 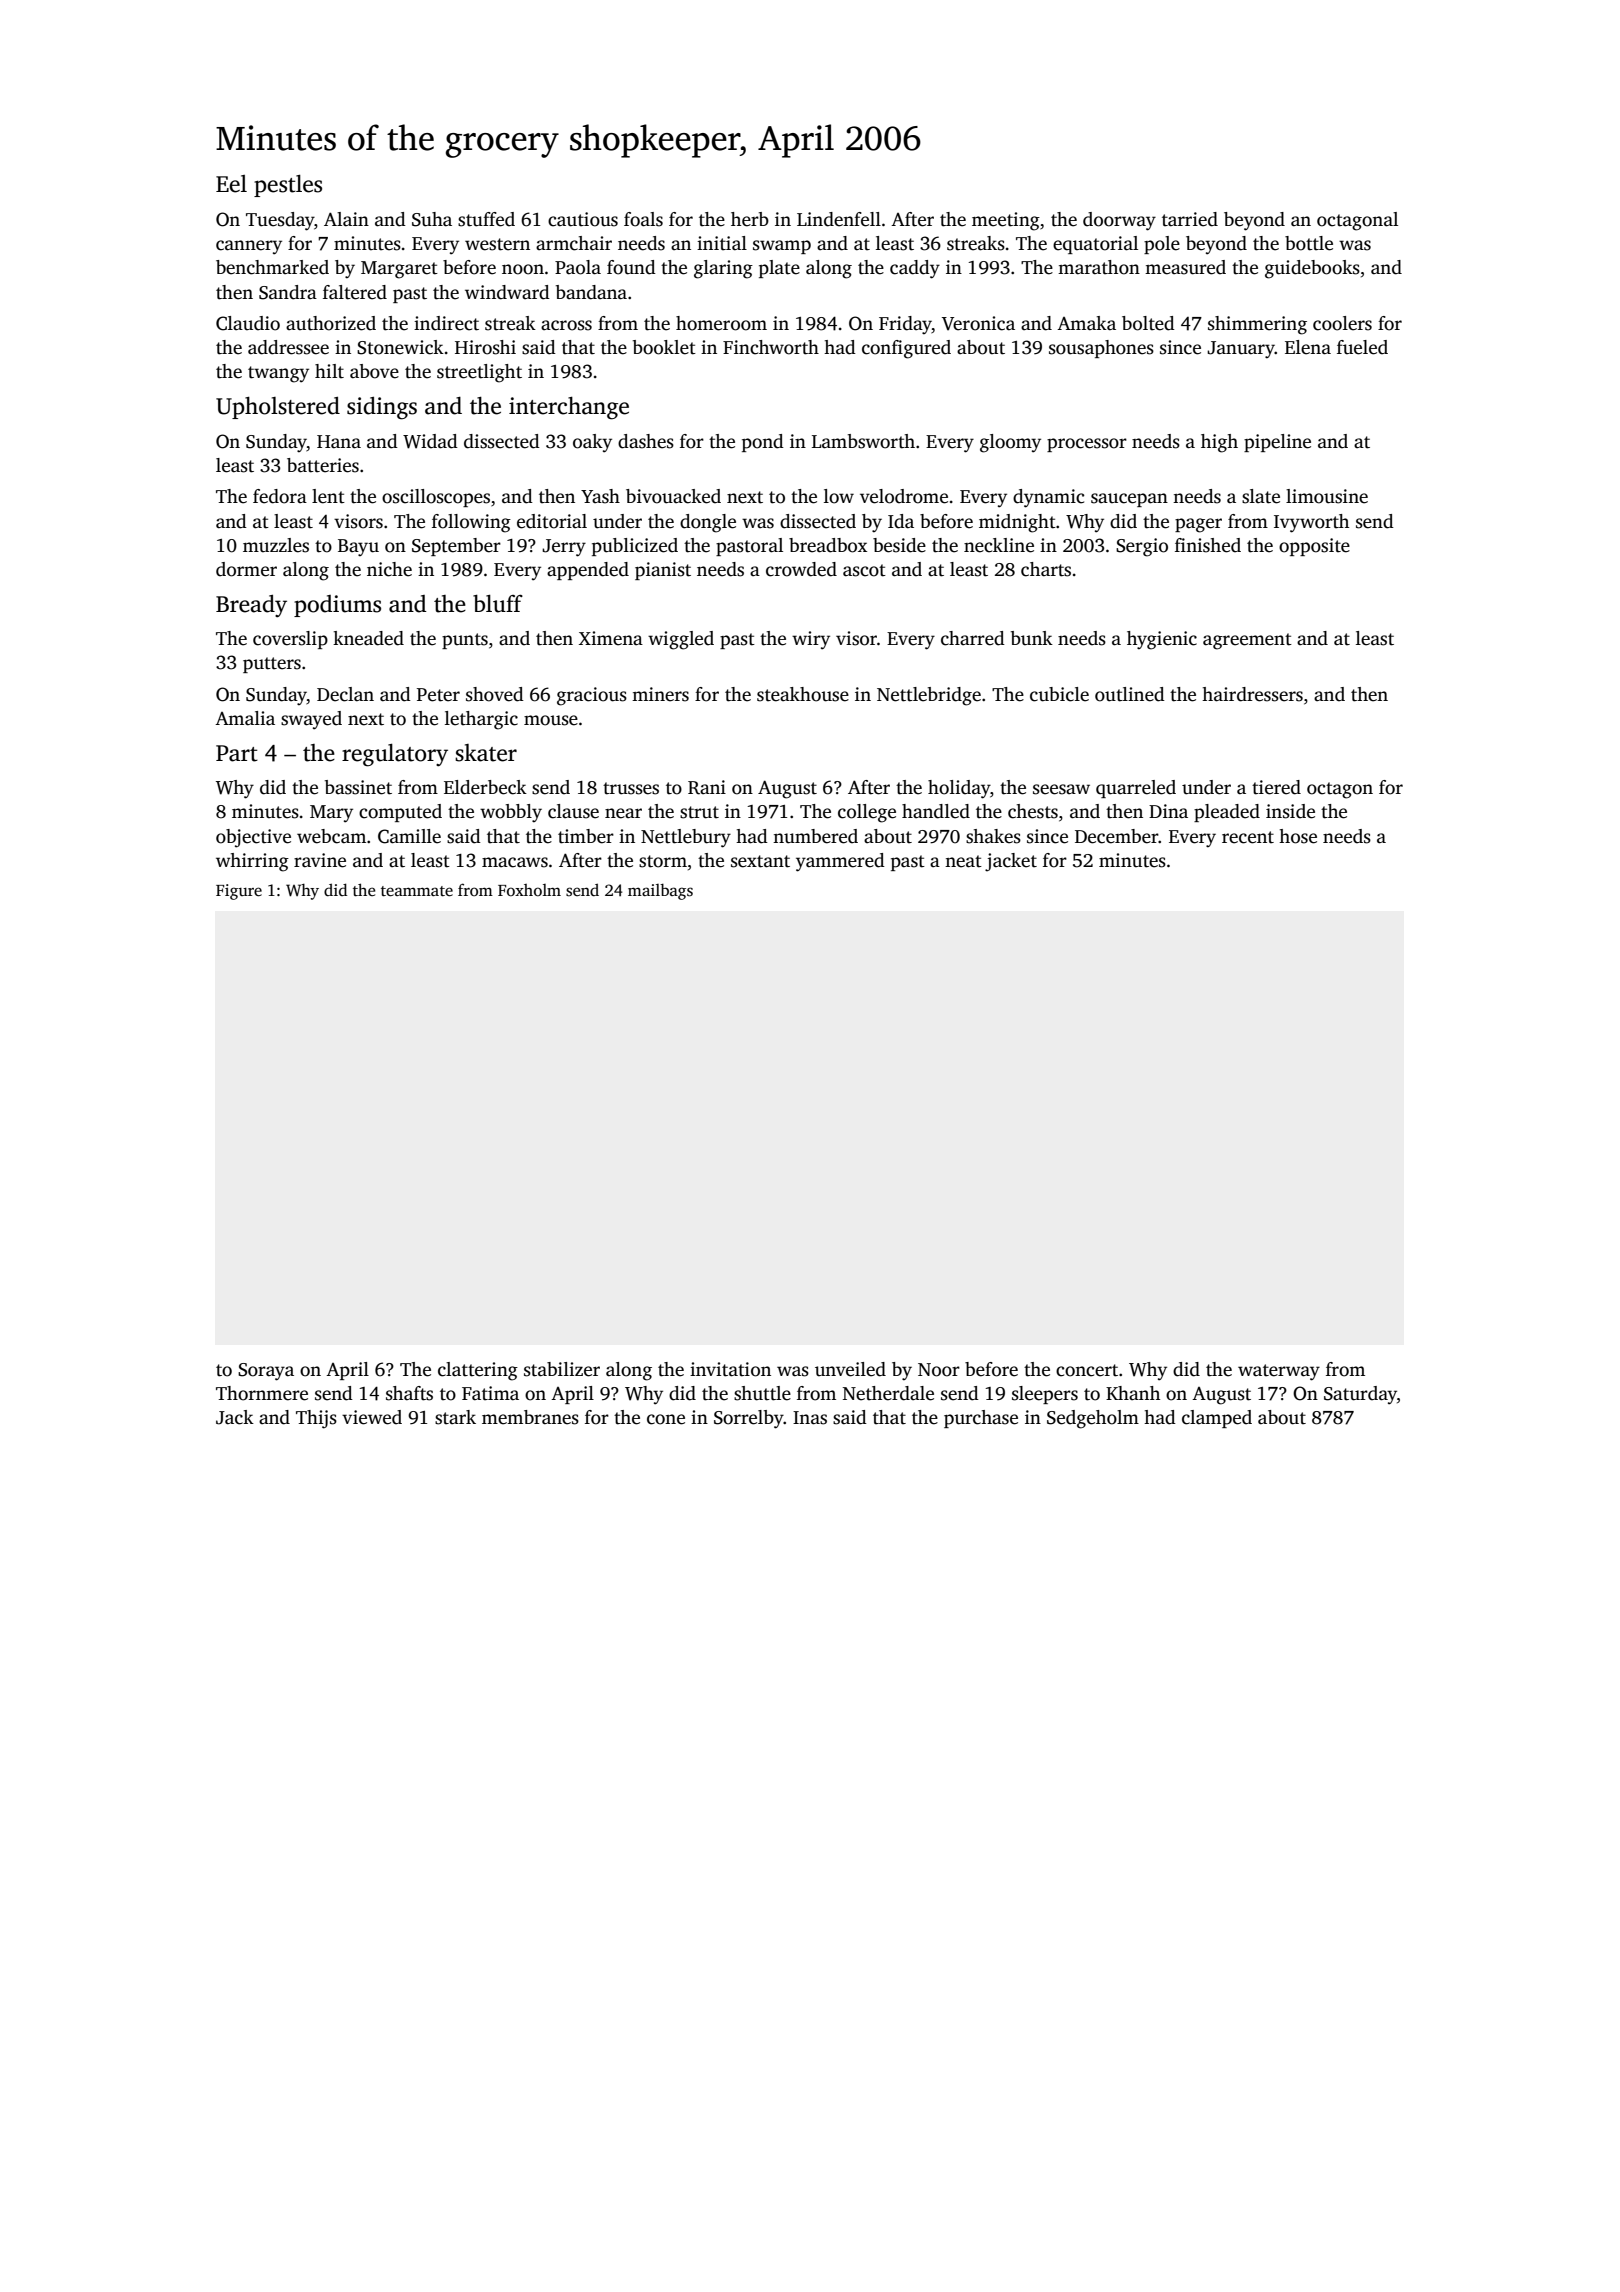 What do you see at coordinates (288, 186) in the screenshot?
I see `pestles` at bounding box center [288, 186].
